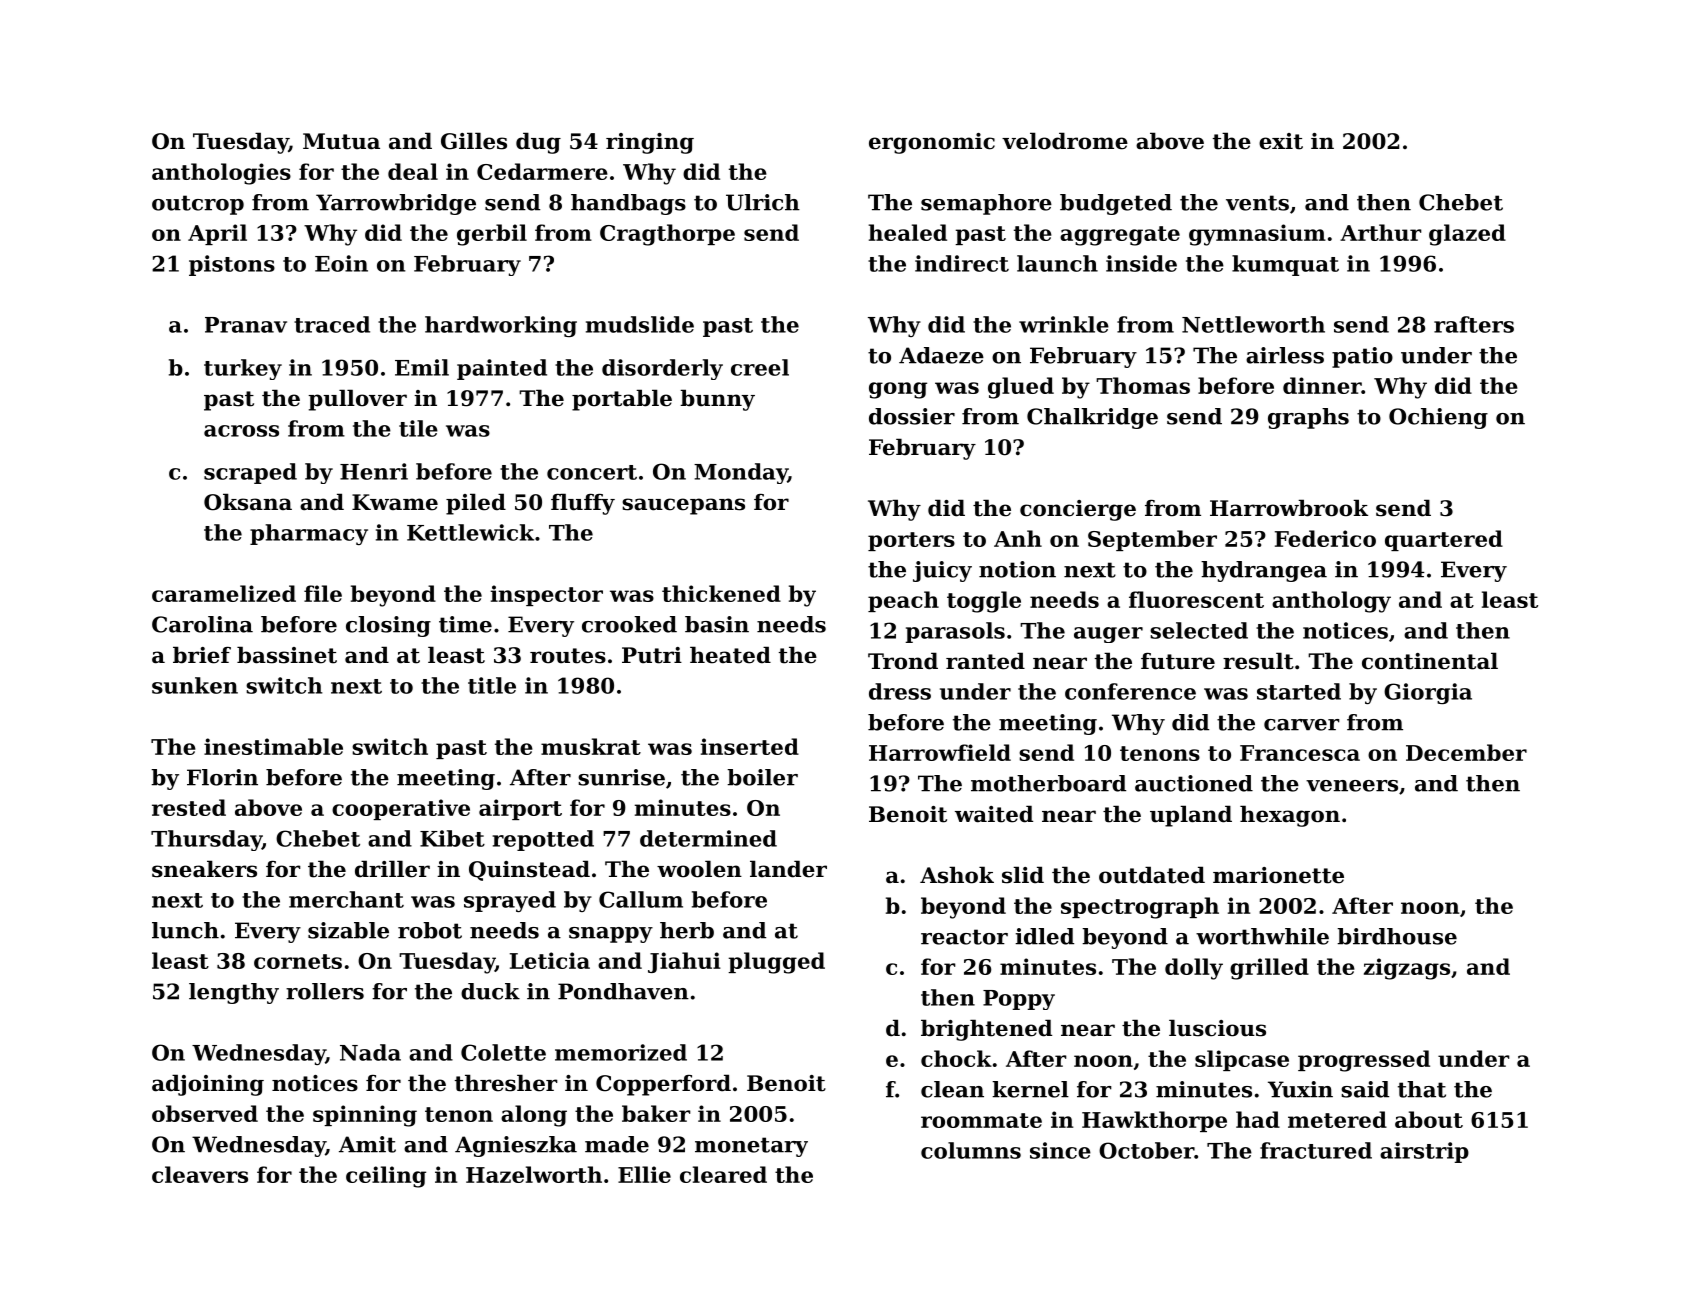 The image size is (1695, 1309). Describe the element at coordinates (721, 593) in the screenshot. I see `thickened` at that location.
